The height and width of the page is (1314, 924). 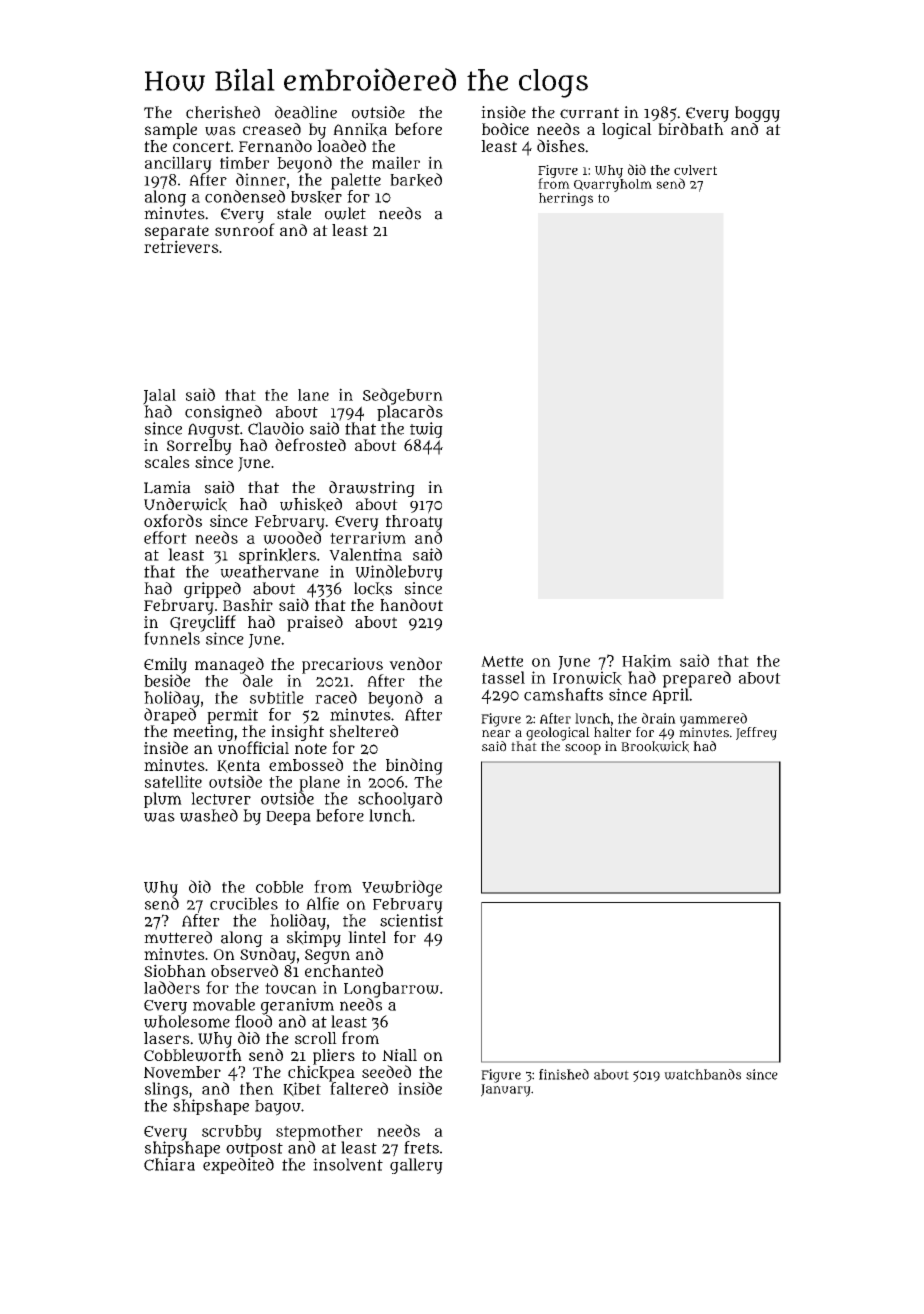 What do you see at coordinates (695, 170) in the page?
I see `culvert` at bounding box center [695, 170].
